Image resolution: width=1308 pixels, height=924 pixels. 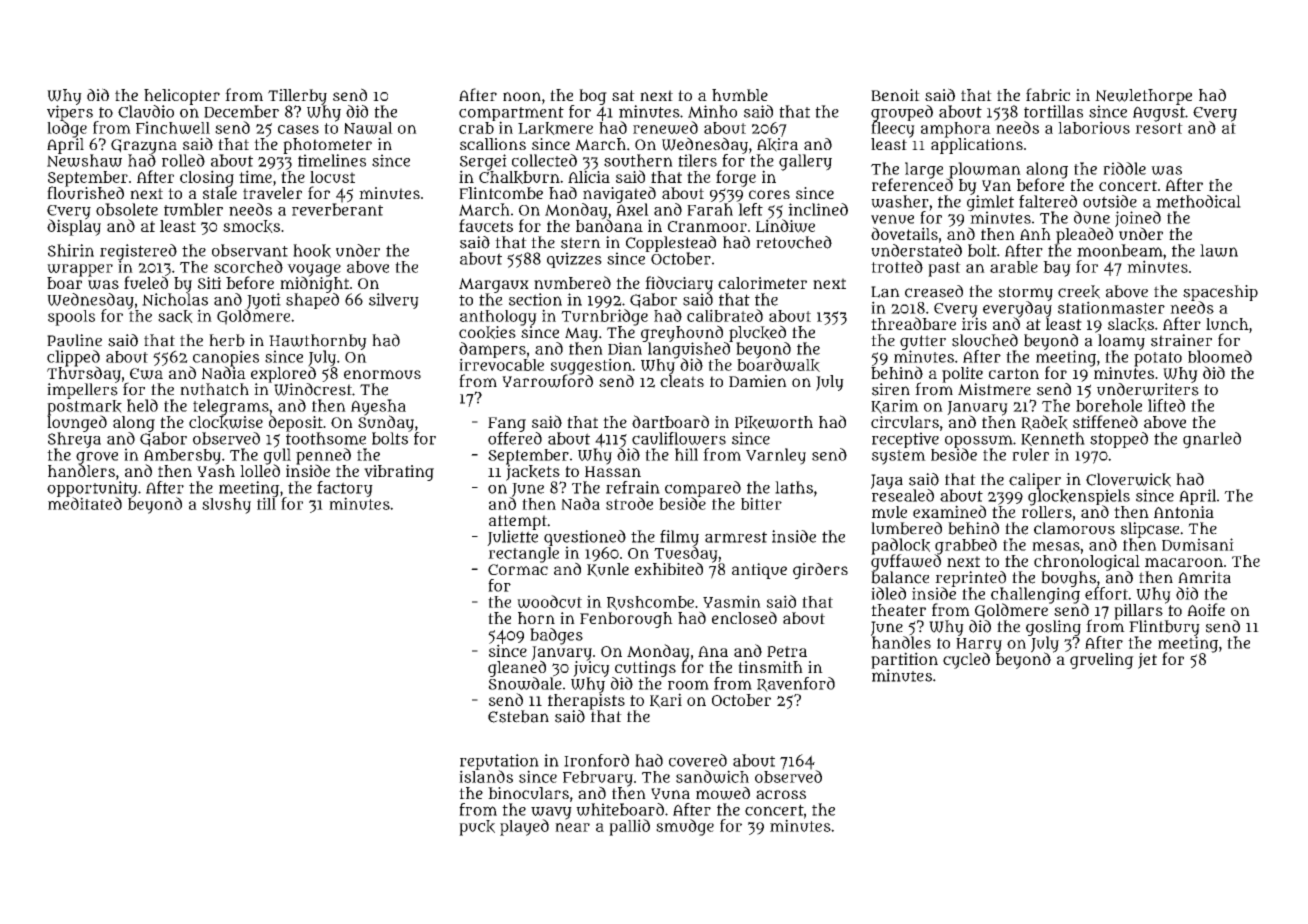 I want to click on Newlethorpe, so click(x=1143, y=97).
